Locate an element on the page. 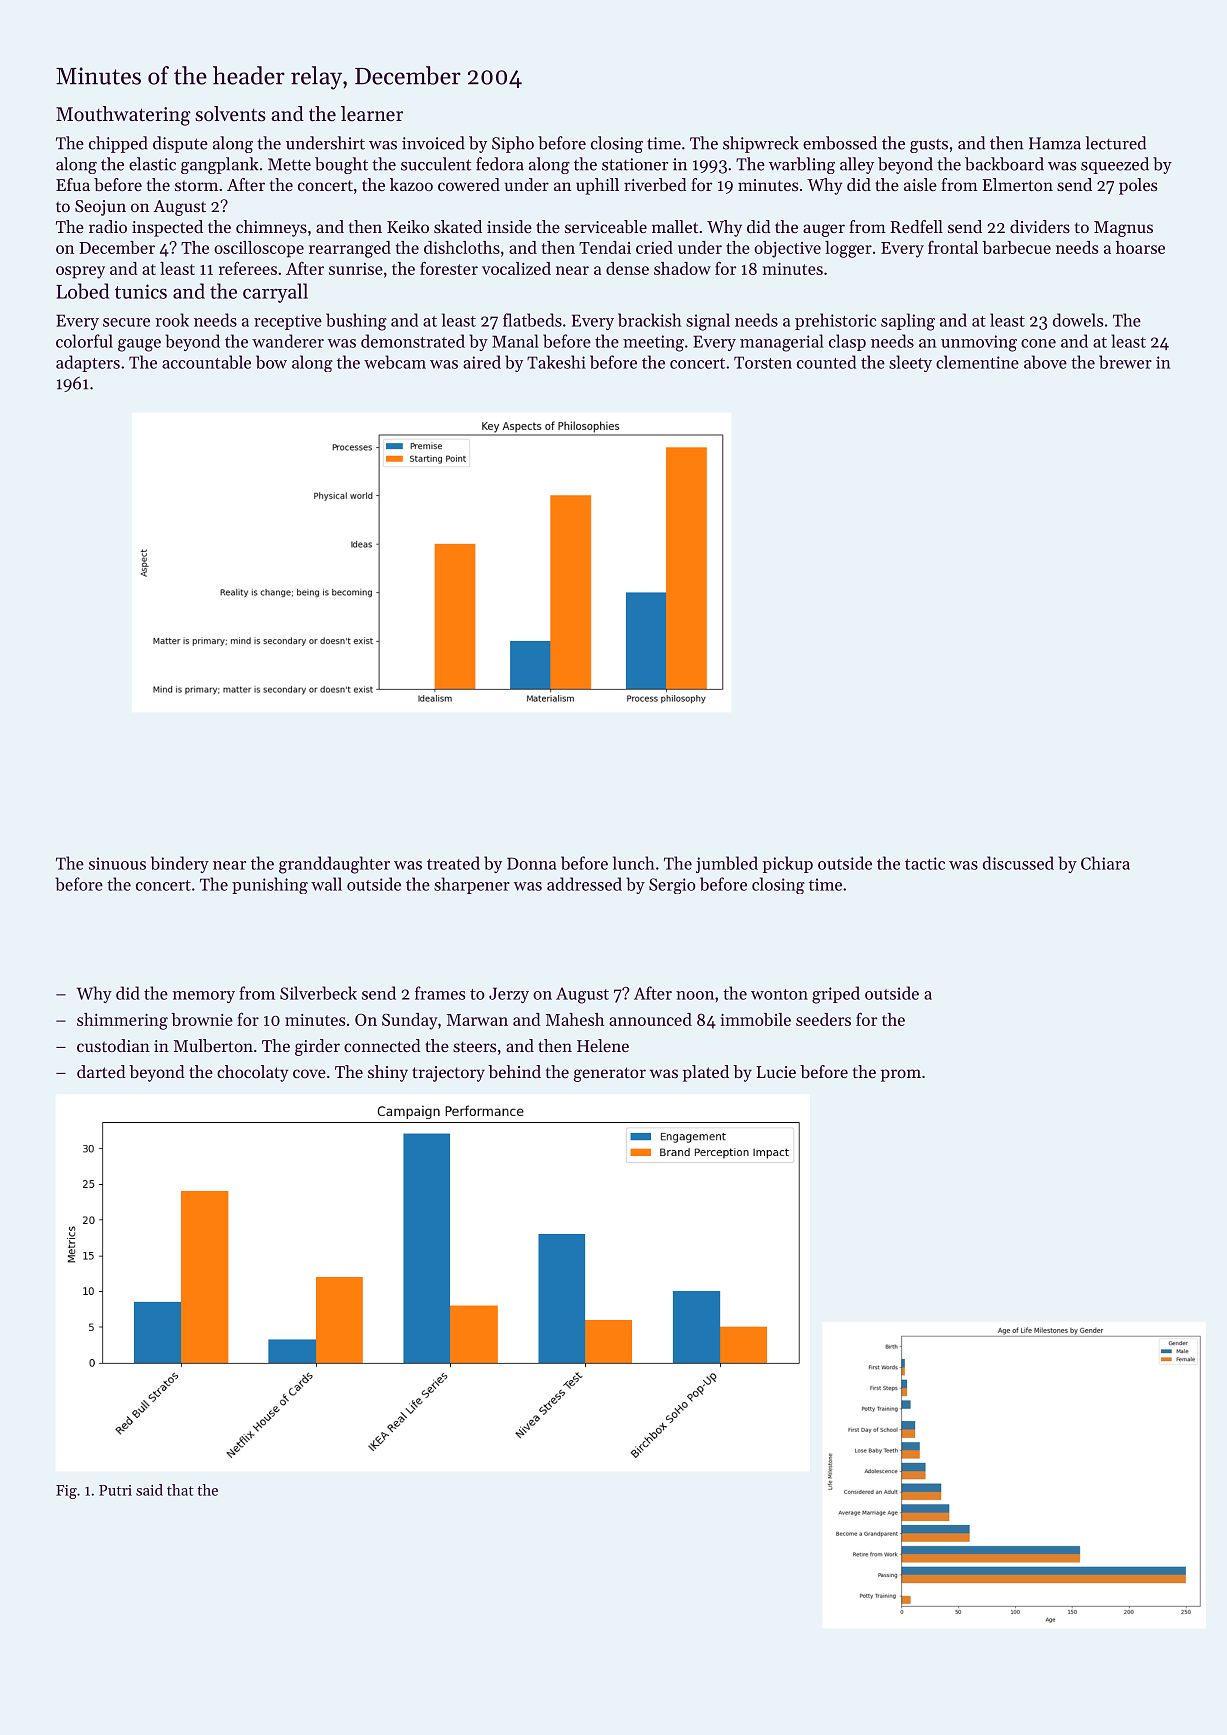 This image has height=1735, width=1227. girder is located at coordinates (317, 1047).
